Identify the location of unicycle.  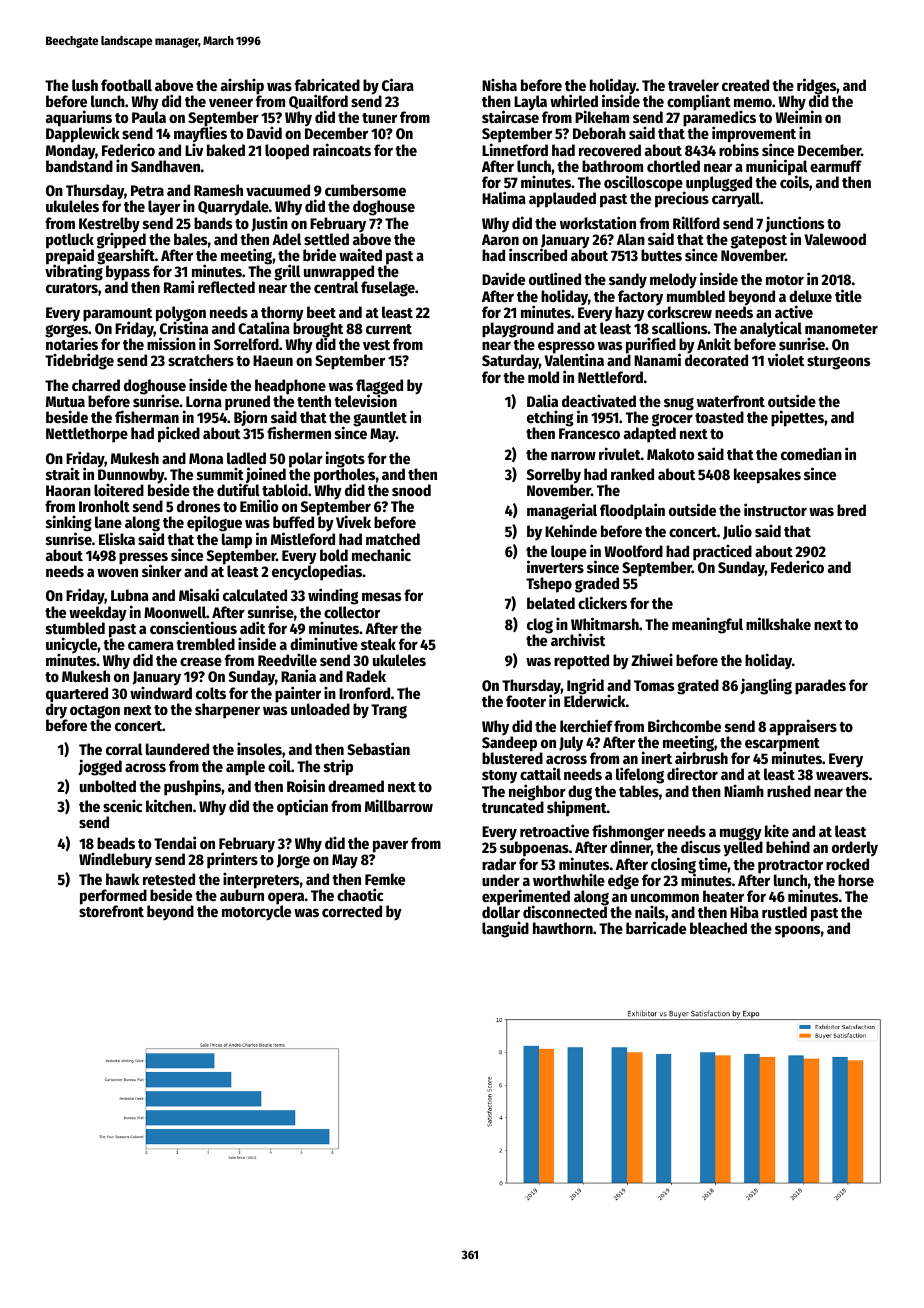
(72, 645).
